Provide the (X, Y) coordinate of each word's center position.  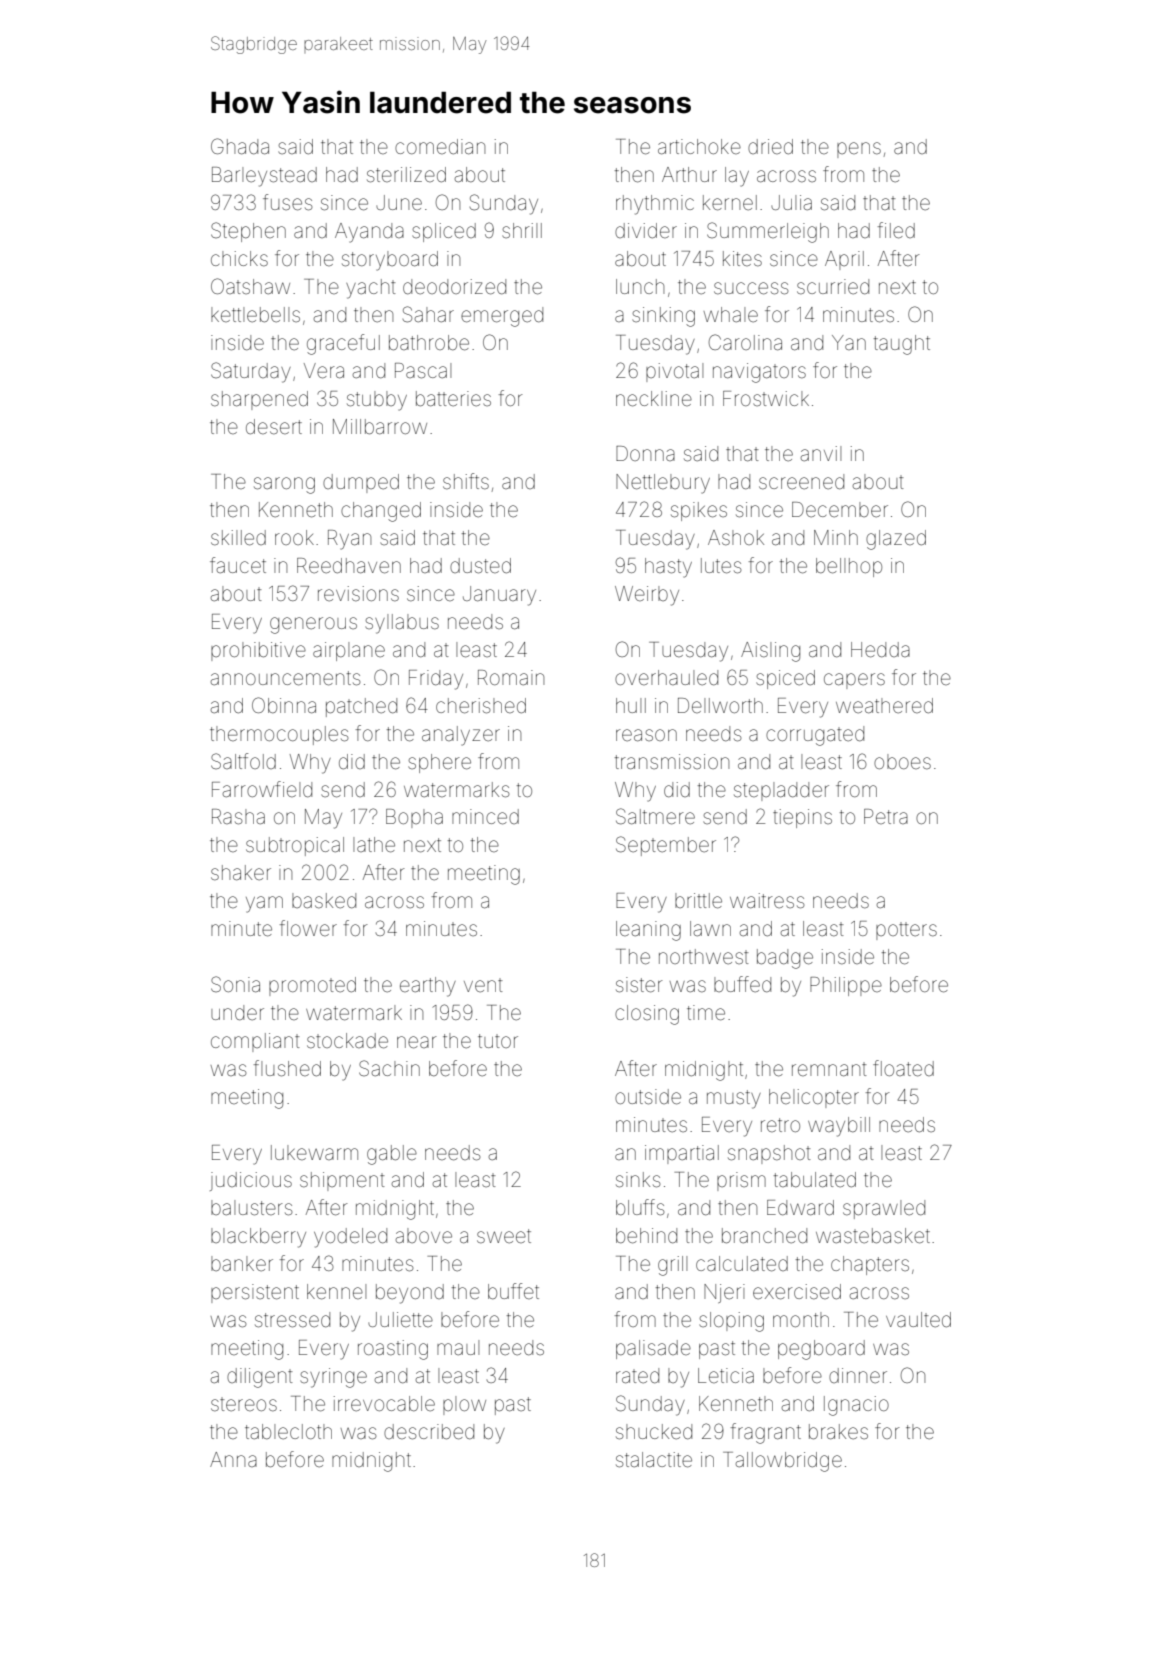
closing (647, 1015)
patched (361, 707)
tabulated (815, 1179)
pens (859, 150)
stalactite (654, 1460)
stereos (244, 1404)
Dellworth (720, 705)
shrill (522, 230)
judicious (251, 1181)
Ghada (240, 146)
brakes (838, 1431)
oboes (902, 761)
